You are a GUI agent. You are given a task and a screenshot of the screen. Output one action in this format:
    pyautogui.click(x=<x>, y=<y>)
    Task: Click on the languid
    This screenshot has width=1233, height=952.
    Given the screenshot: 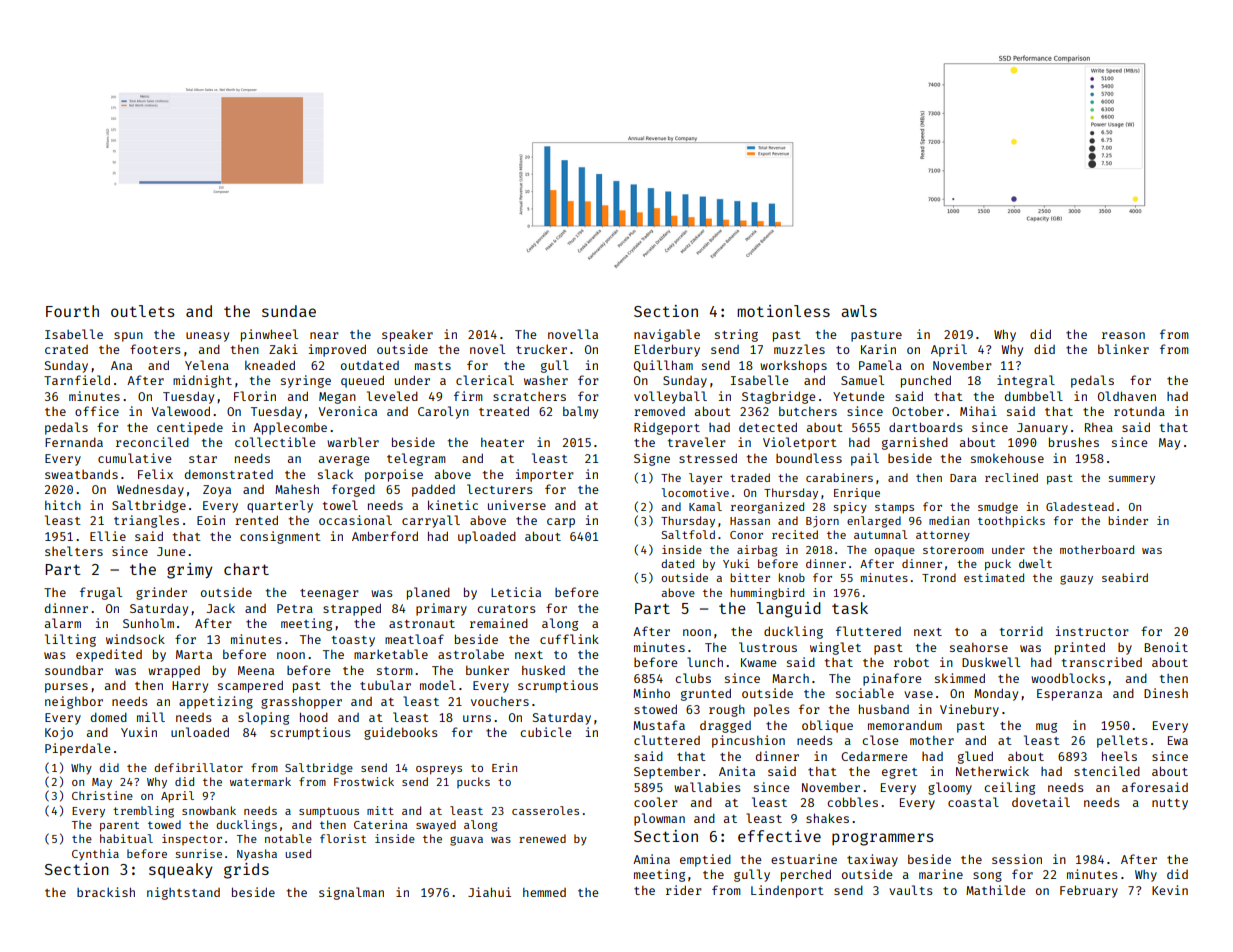 What is the action you would take?
    pyautogui.click(x=788, y=610)
